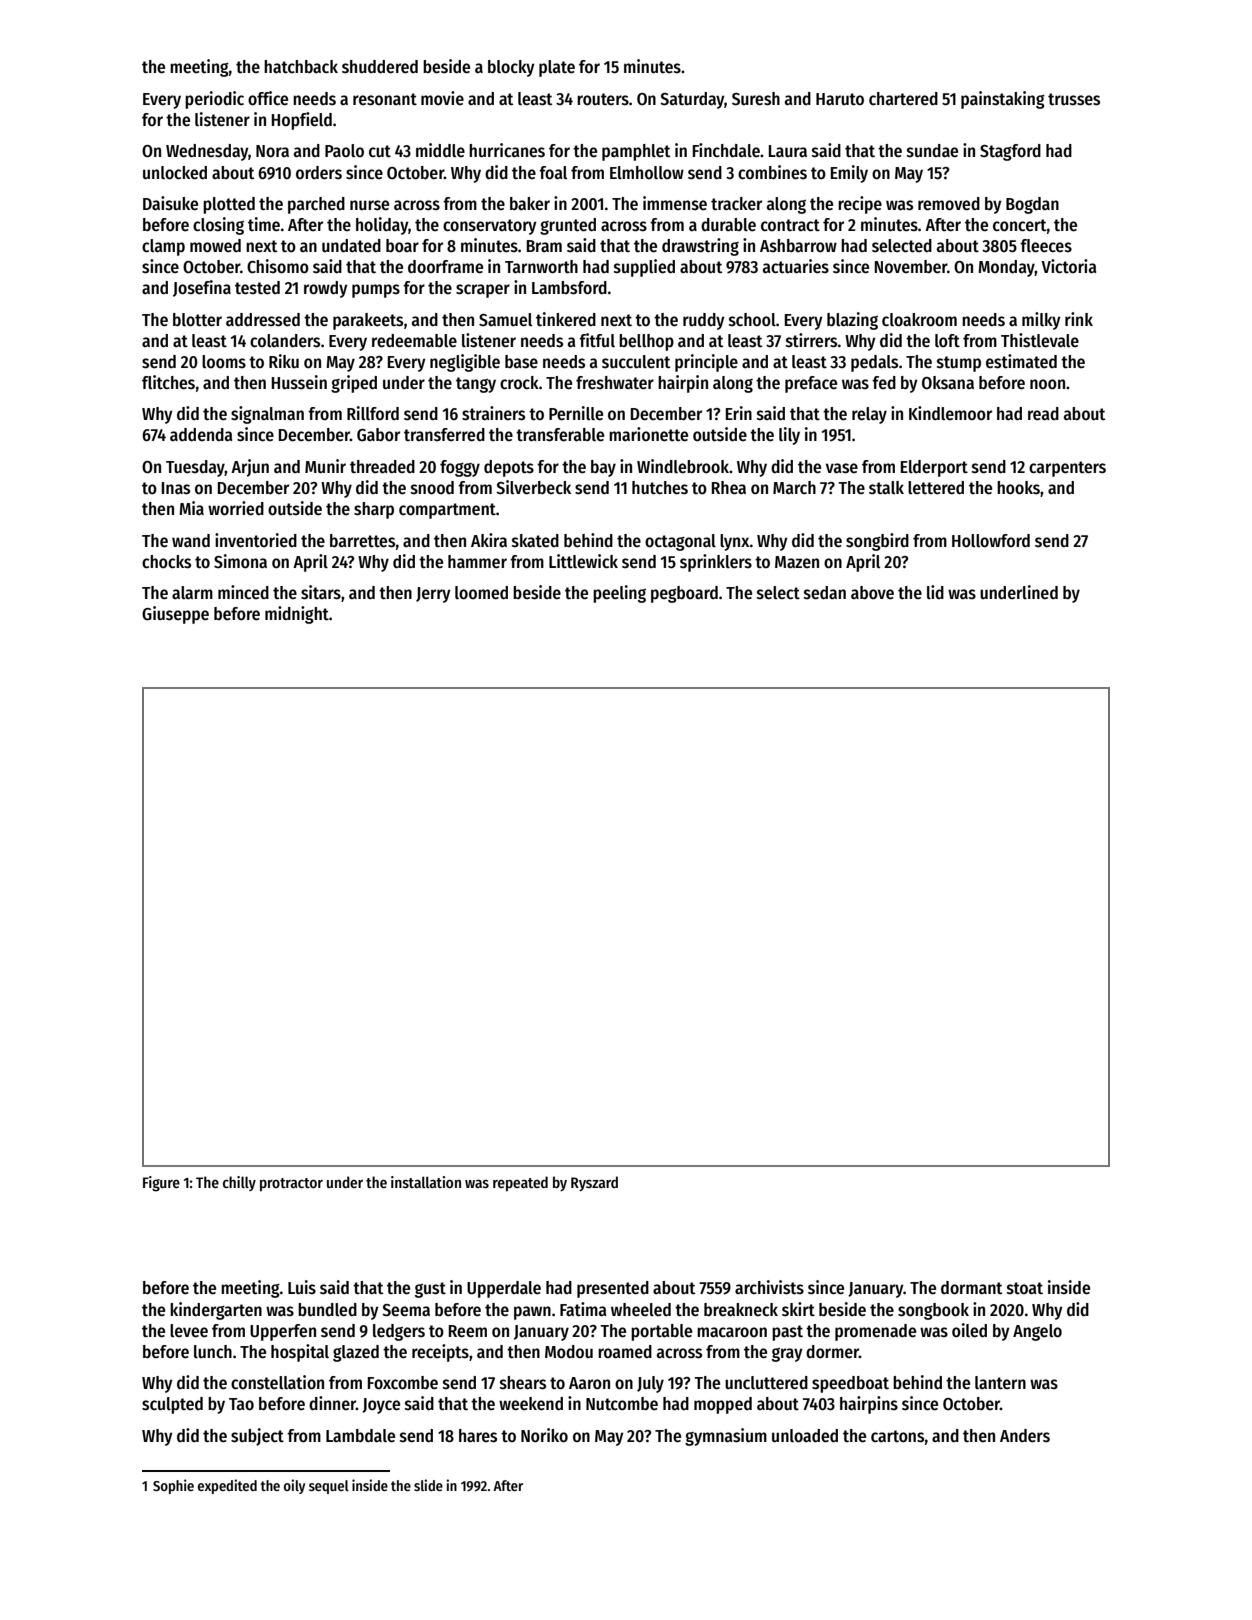 The width and height of the page is (1252, 1620). Describe the element at coordinates (481, 593) in the page. I see `loomed` at that location.
